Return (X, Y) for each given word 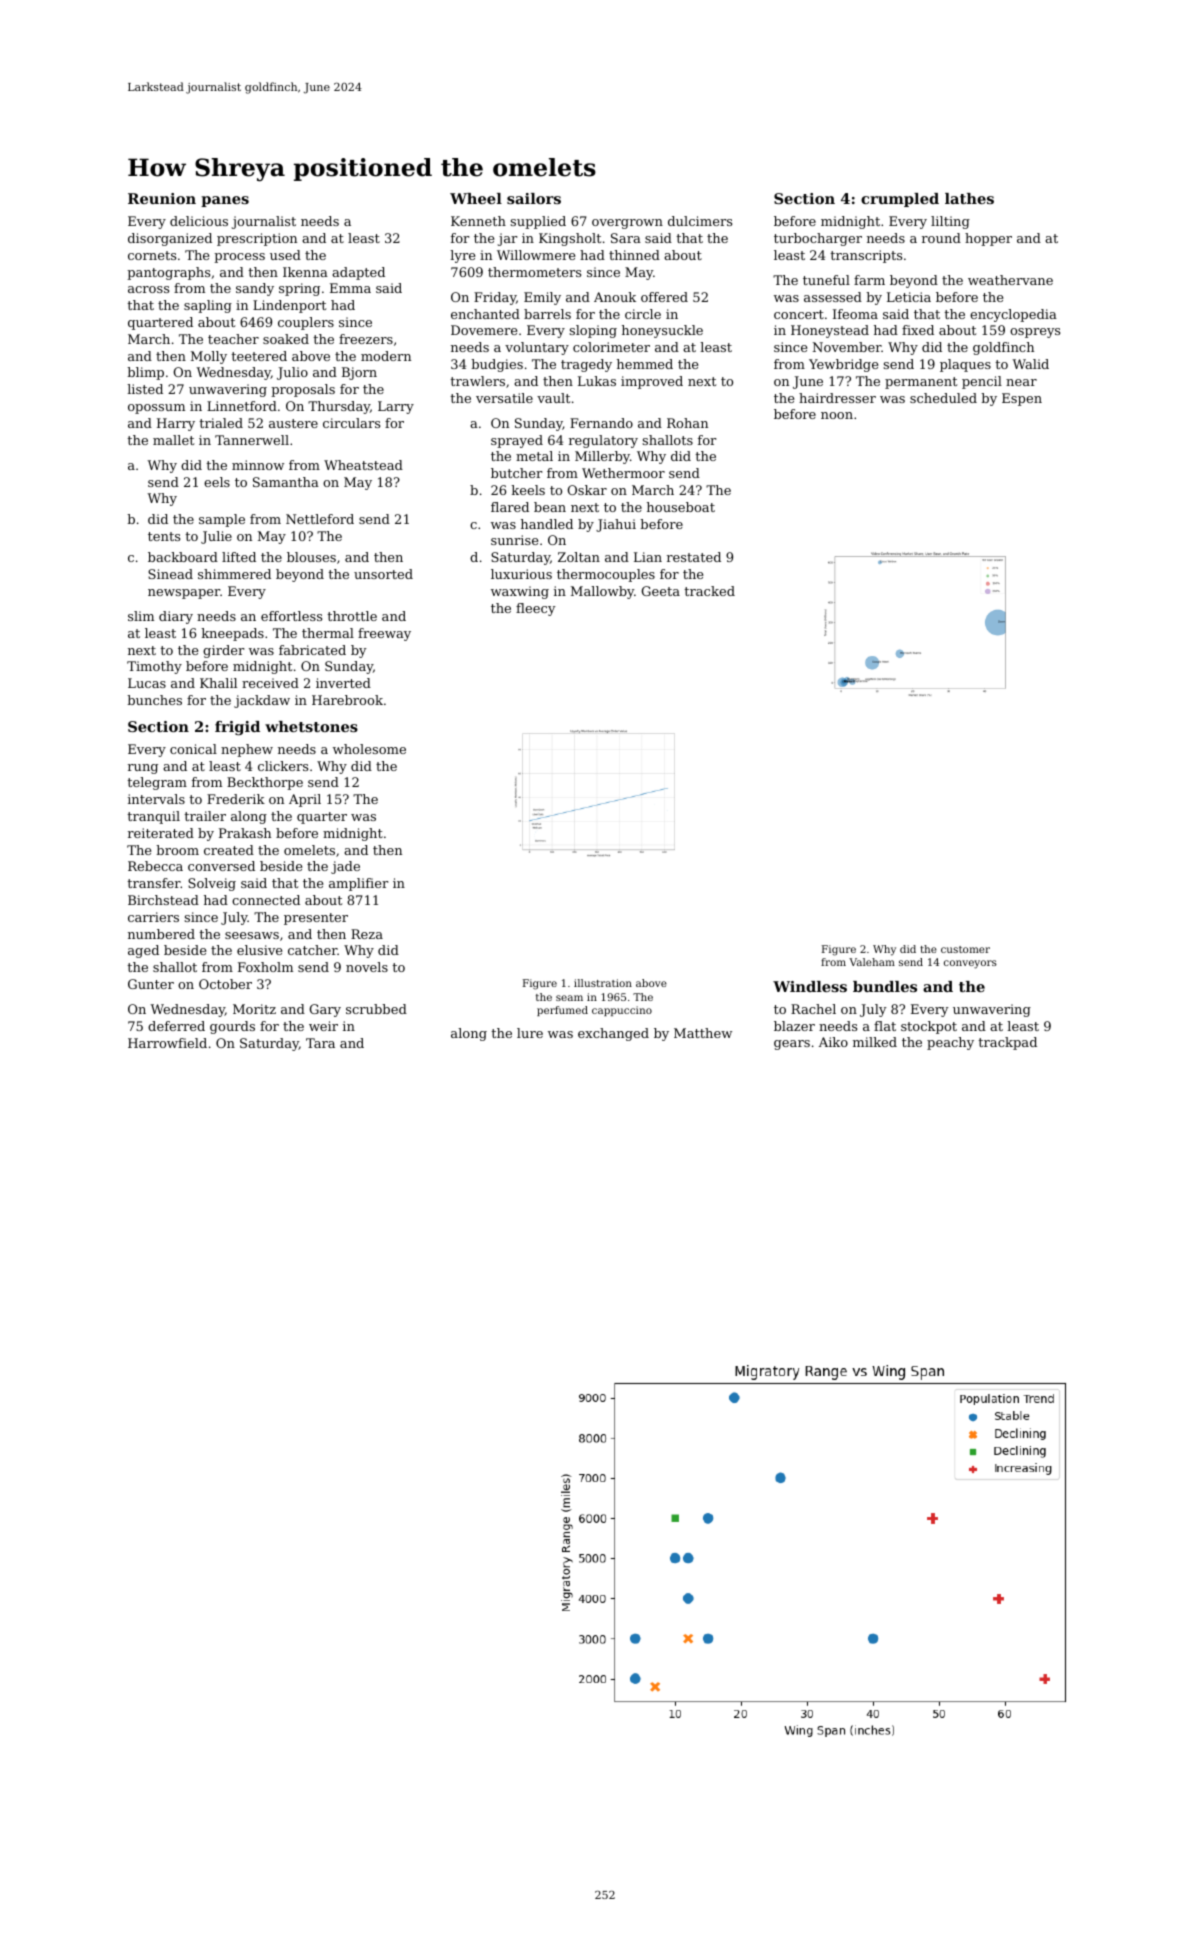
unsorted (383, 574)
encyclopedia (1013, 315)
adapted (358, 273)
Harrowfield (167, 1043)
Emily (542, 298)
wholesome (369, 749)
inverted (343, 683)
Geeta (661, 591)
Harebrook (347, 700)
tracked (709, 591)
